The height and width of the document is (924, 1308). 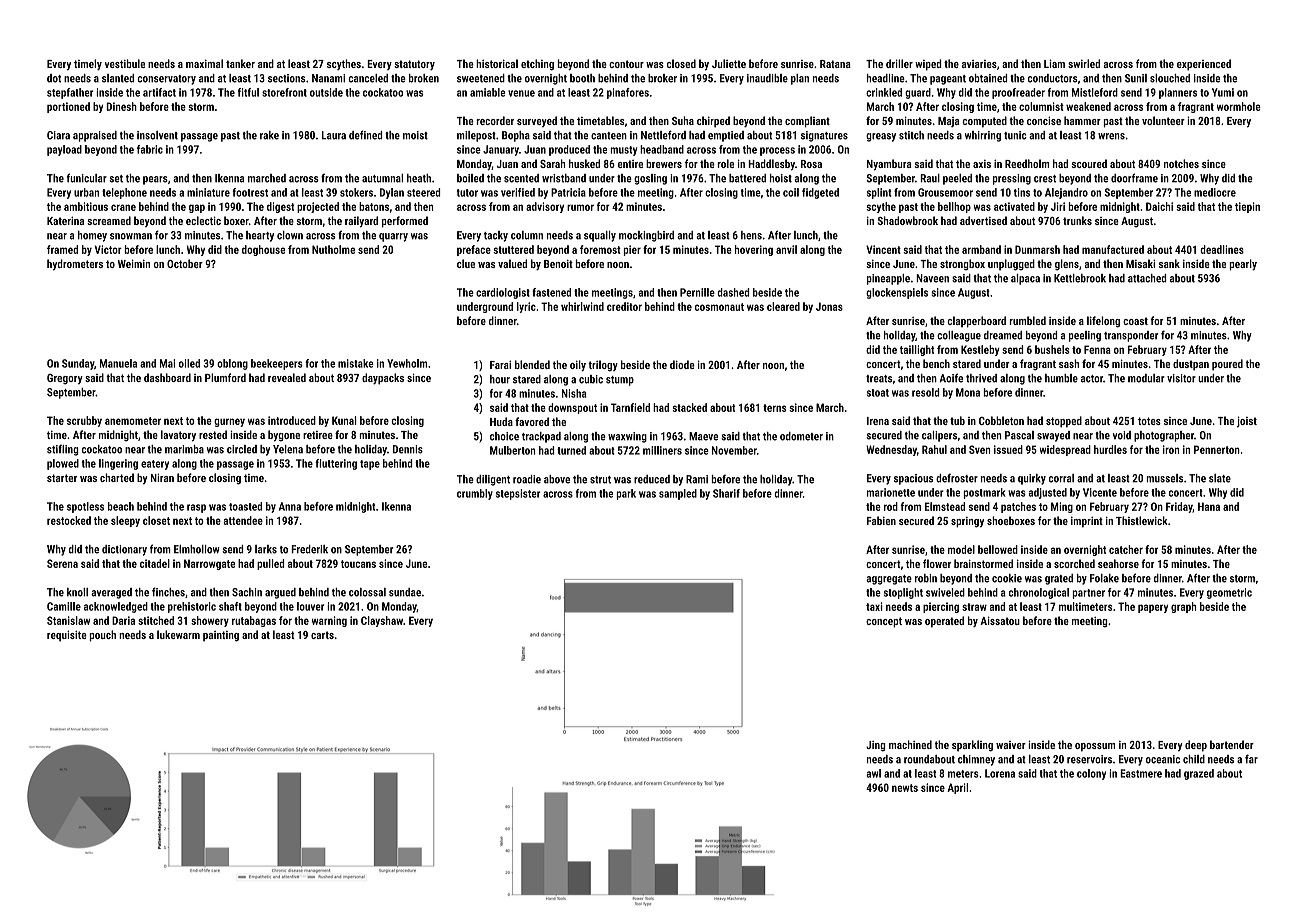 What do you see at coordinates (1048, 493) in the document?
I see `adjusted` at bounding box center [1048, 493].
